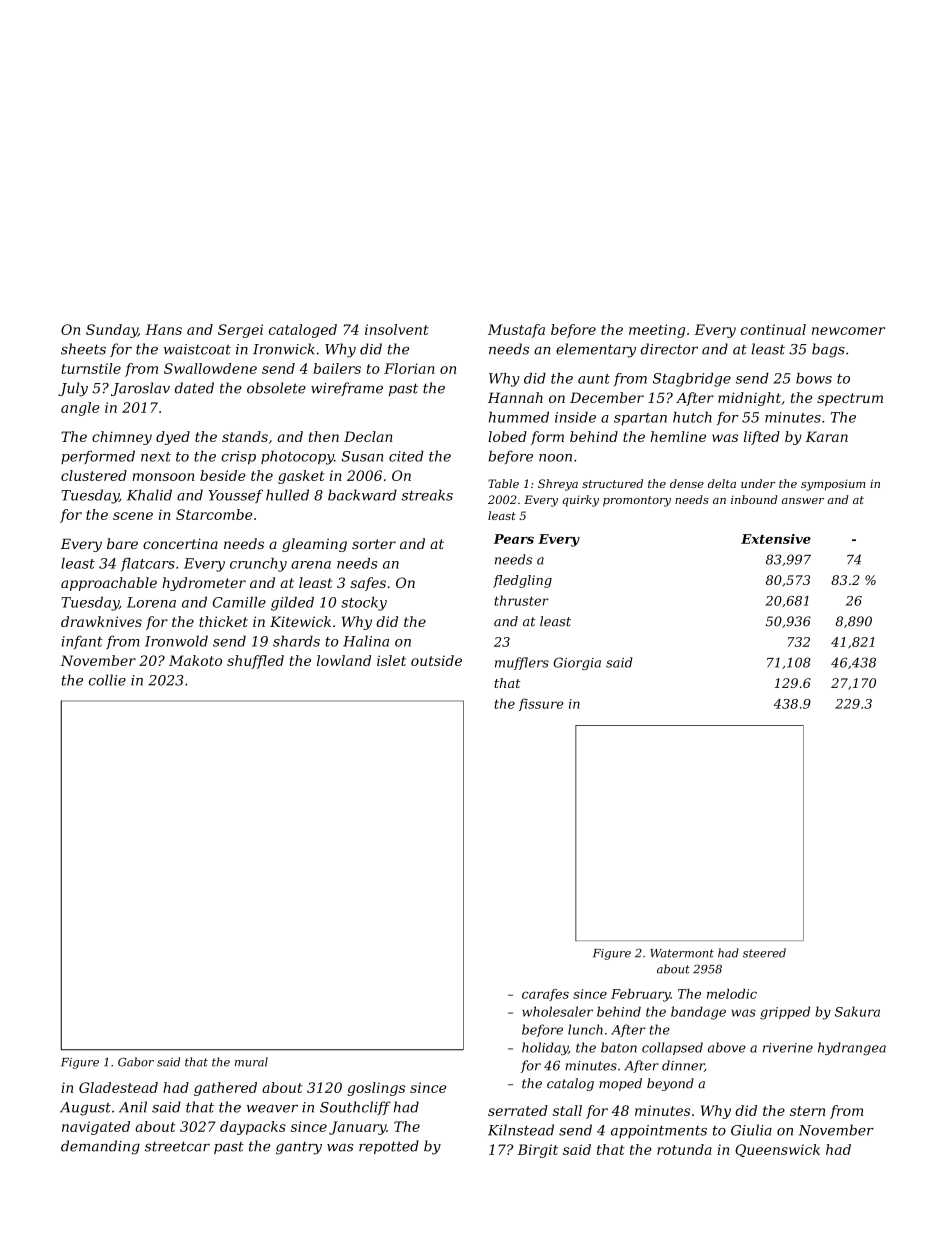 This screenshot has width=952, height=1233. I want to click on July, so click(73, 389).
